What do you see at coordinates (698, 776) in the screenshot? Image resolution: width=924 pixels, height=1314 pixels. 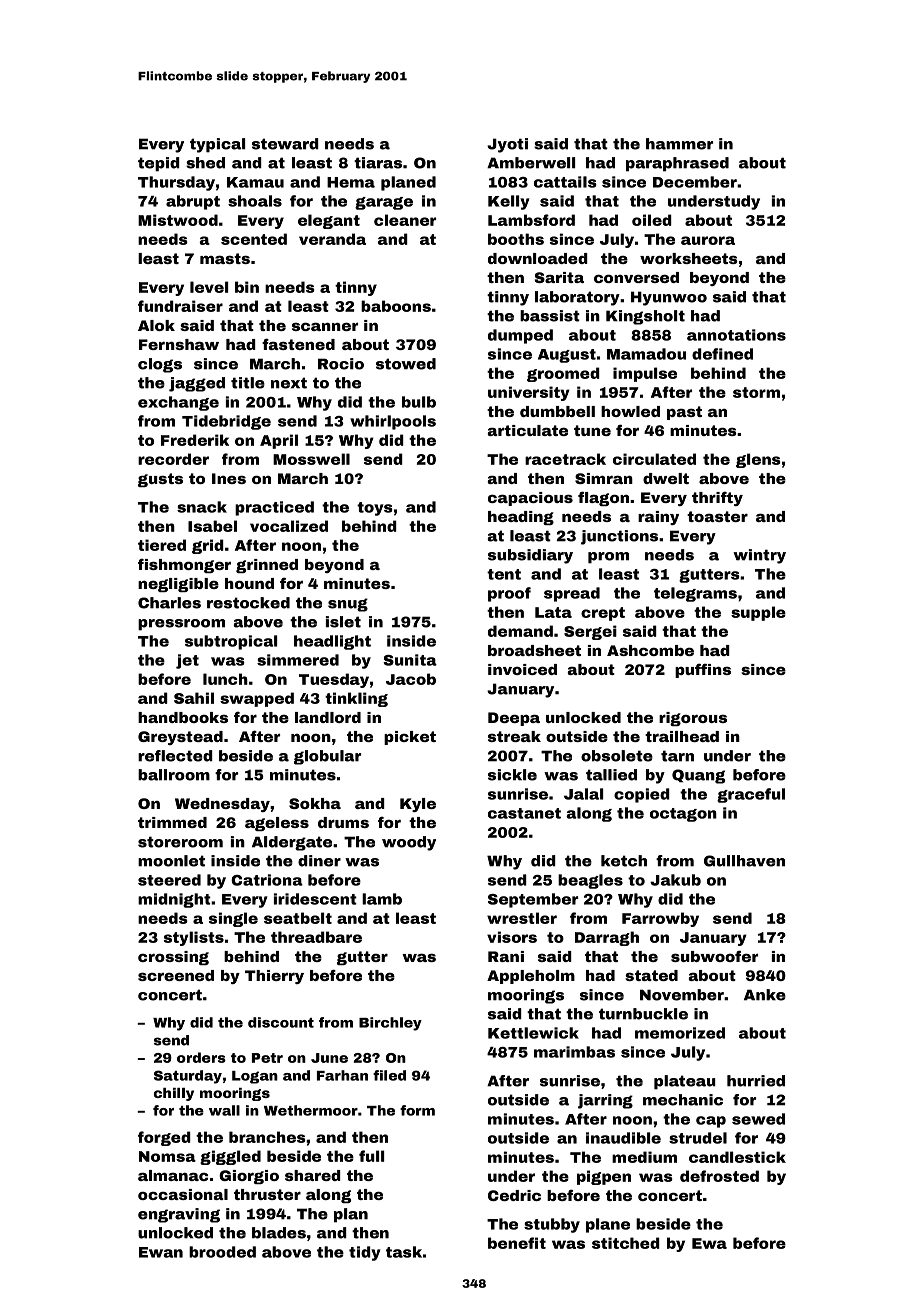 I see `Quang` at bounding box center [698, 776].
